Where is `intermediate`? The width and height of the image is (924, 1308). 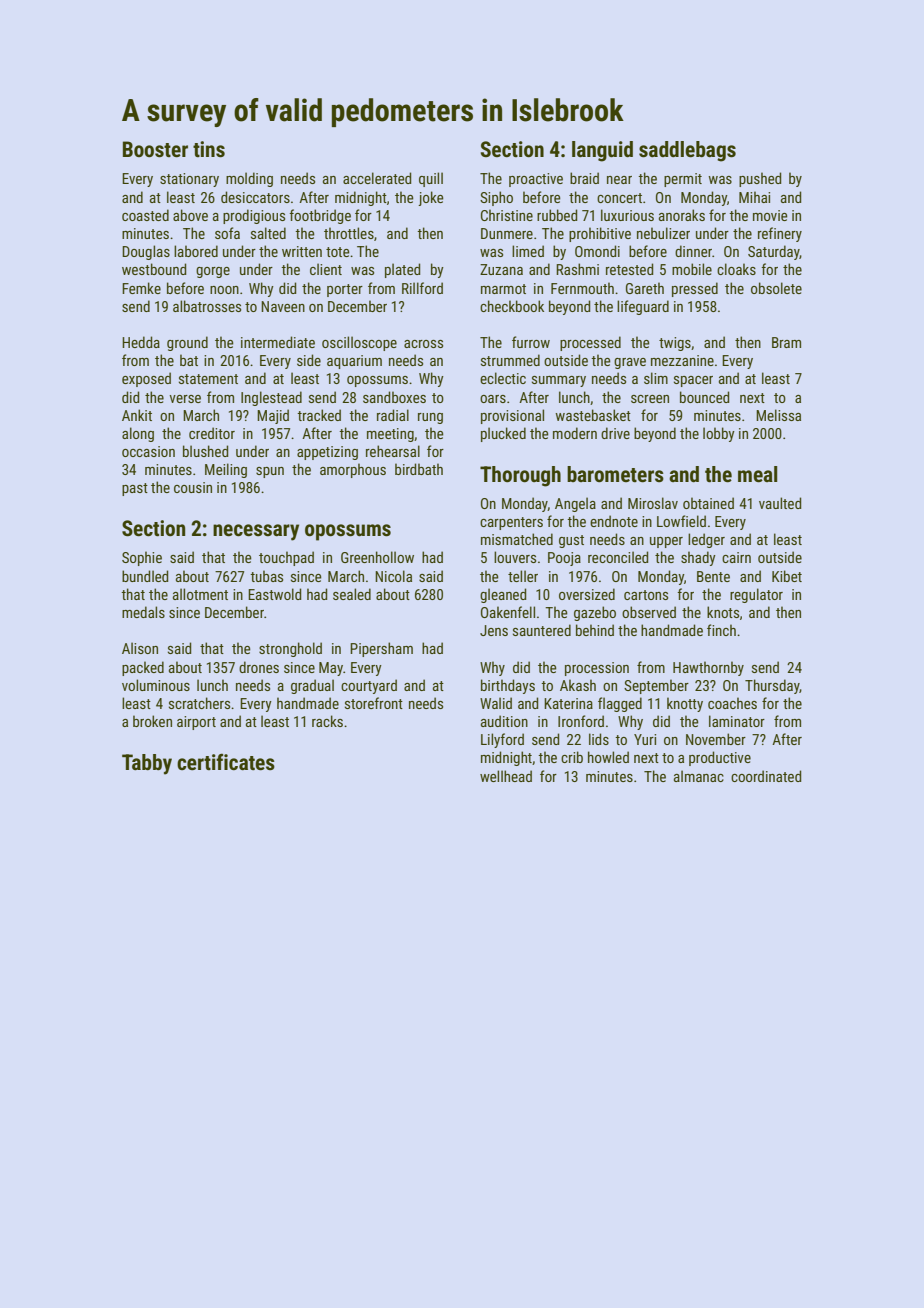
intermediate is located at coordinates (278, 342).
